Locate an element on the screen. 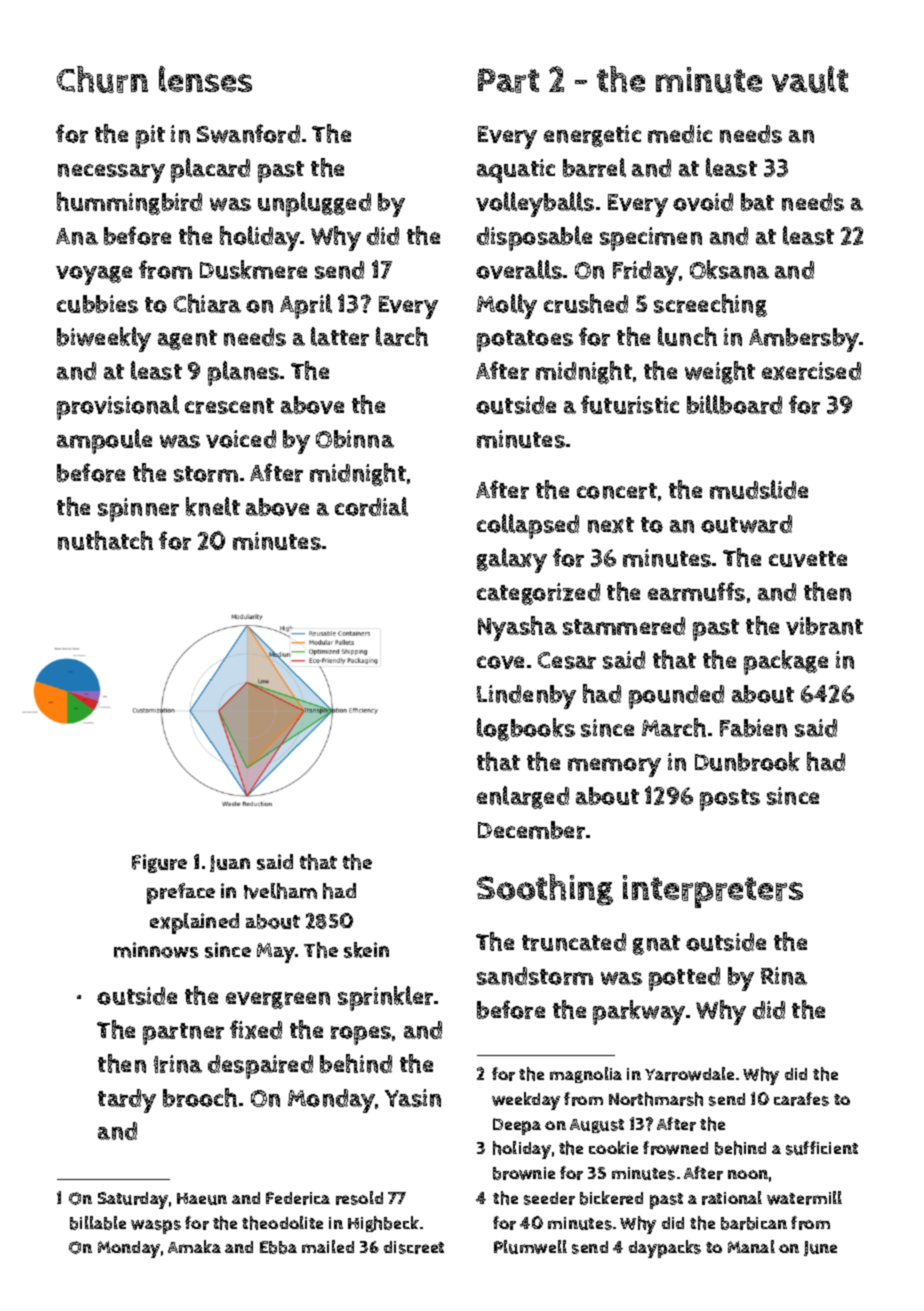  resold is located at coordinates (359, 1198).
